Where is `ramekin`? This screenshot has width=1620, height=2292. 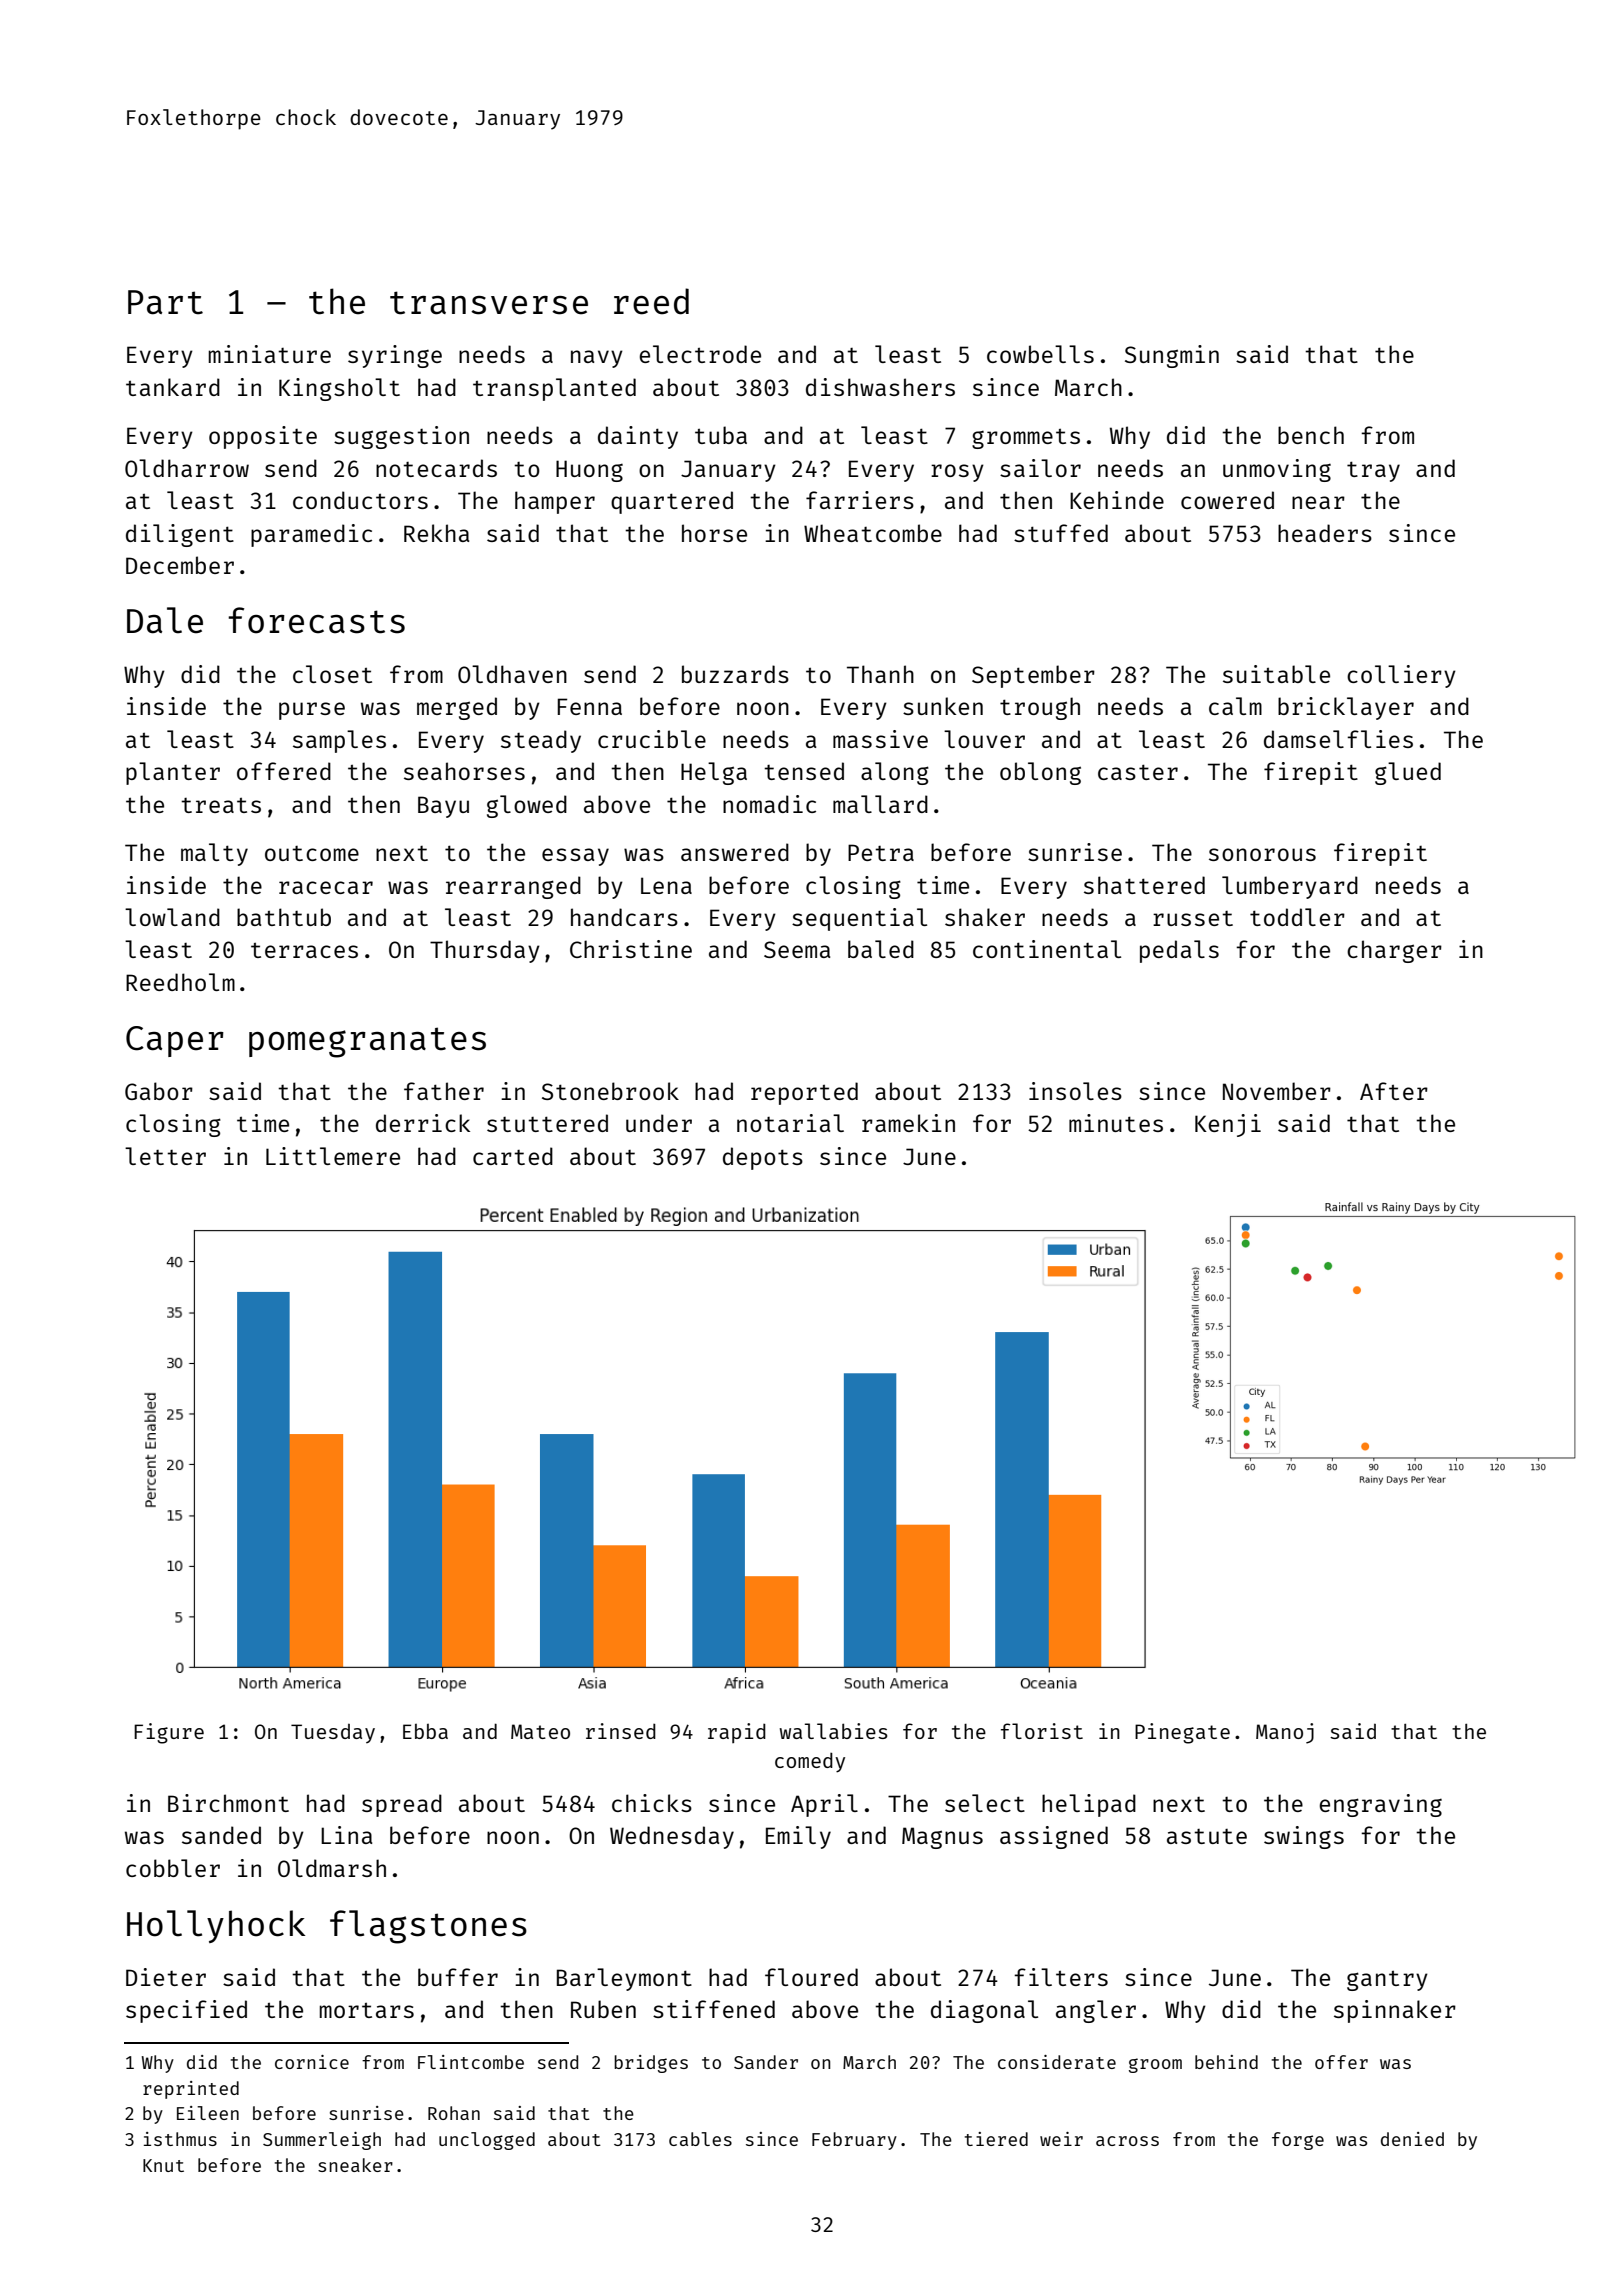 ramekin is located at coordinates (908, 1123).
